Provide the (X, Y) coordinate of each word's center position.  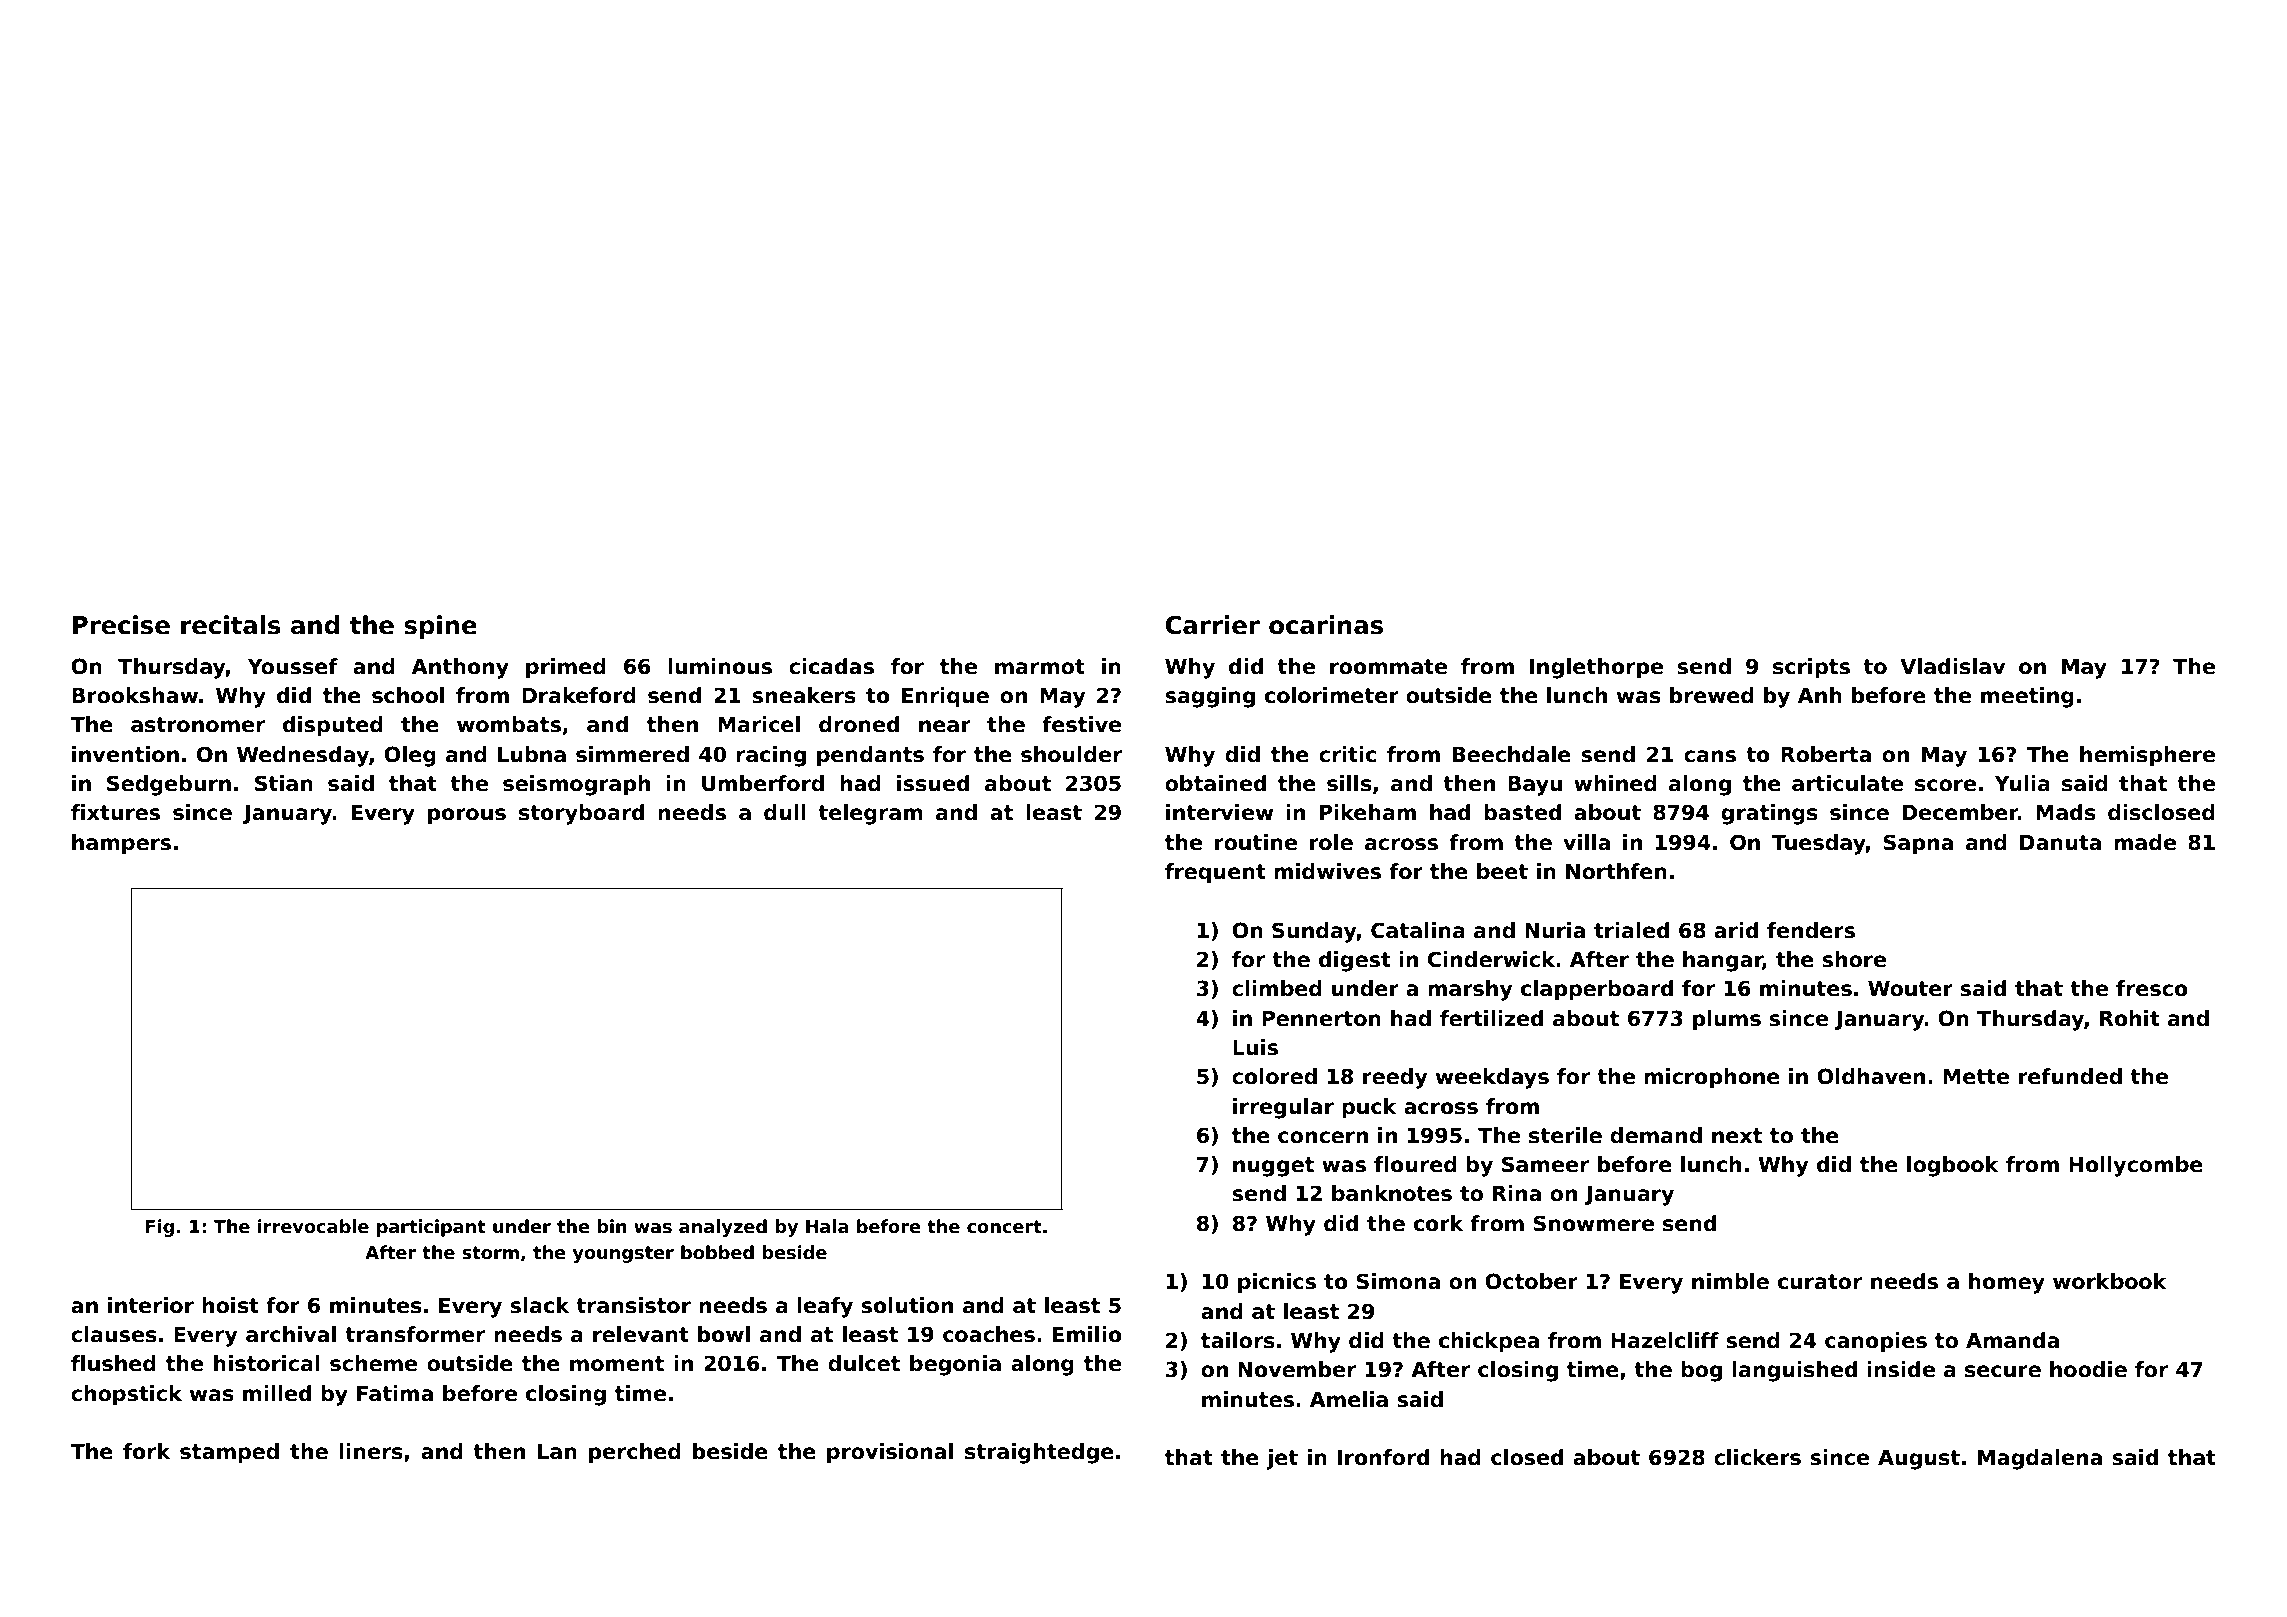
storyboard (581, 814)
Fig (160, 1228)
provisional (890, 1453)
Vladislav (1953, 666)
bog (1701, 1371)
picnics (1277, 1283)
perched (635, 1453)
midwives (1327, 871)
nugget (1273, 1167)
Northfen (1616, 871)
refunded (2070, 1076)
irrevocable (313, 1226)
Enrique (945, 697)
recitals (231, 625)
